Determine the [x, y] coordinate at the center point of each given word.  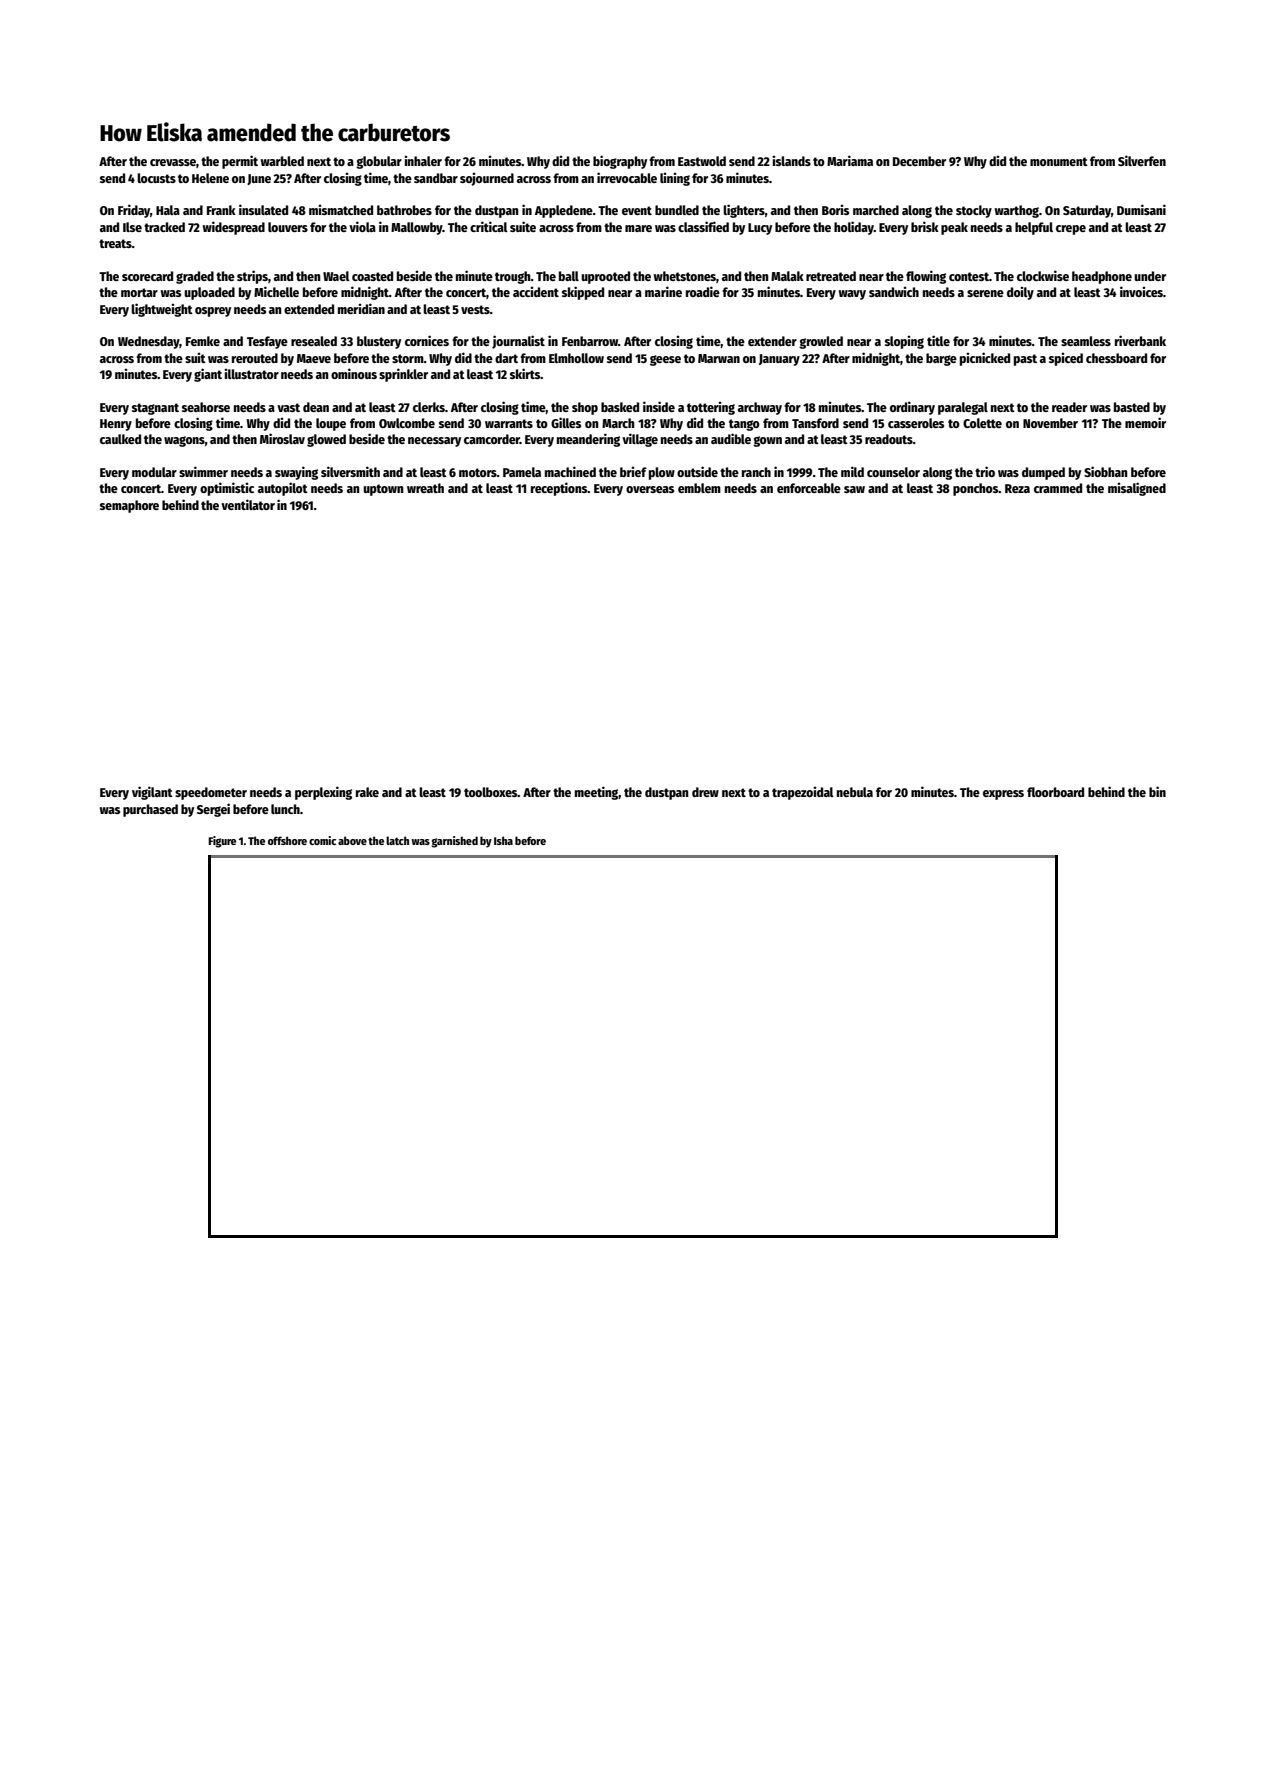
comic [322, 840]
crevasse [173, 162]
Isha [503, 840]
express [1003, 795]
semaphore [129, 506]
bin [1157, 791]
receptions [559, 489]
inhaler [423, 161]
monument [1059, 161]
